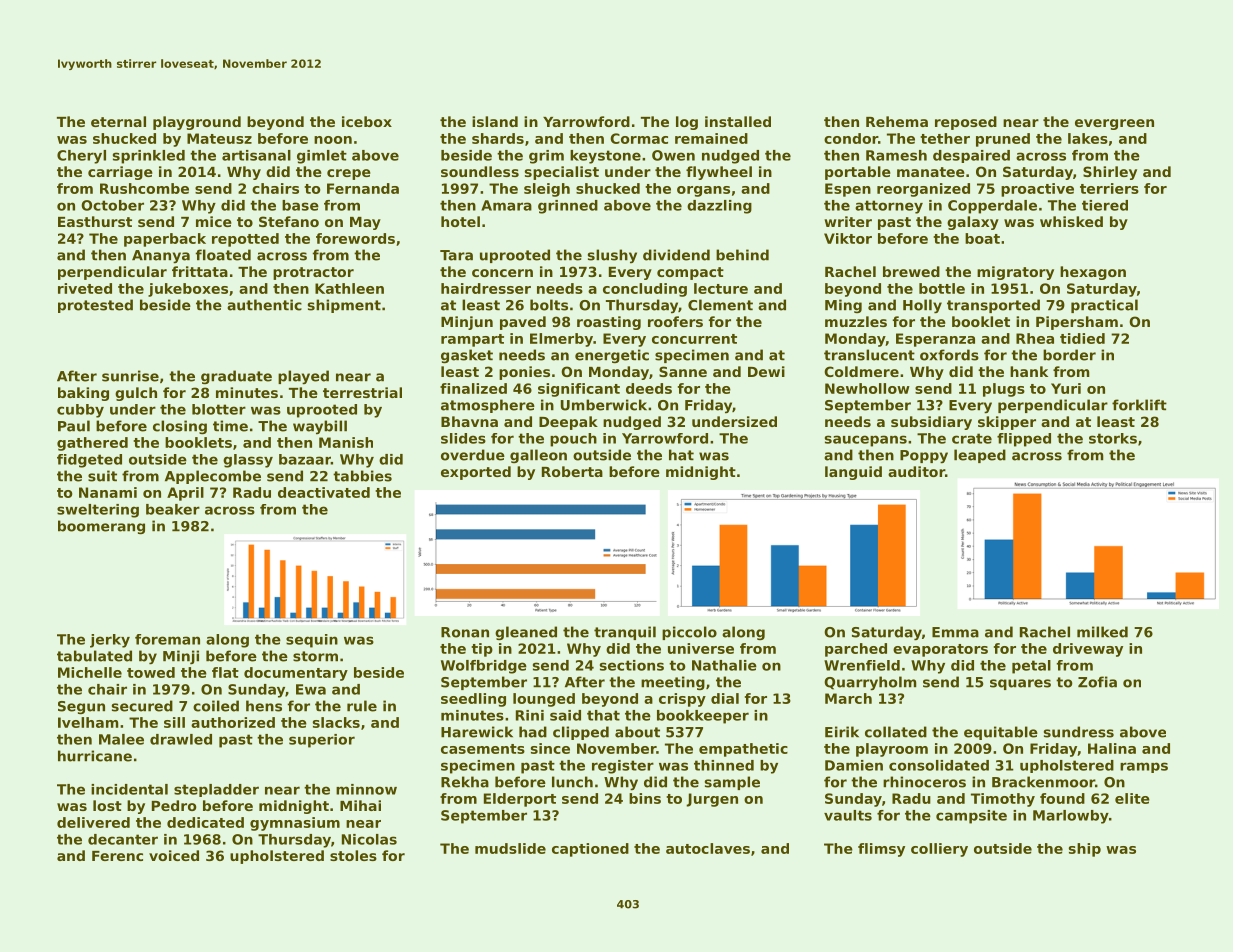  What do you see at coordinates (363, 188) in the screenshot?
I see `Fernanda` at bounding box center [363, 188].
